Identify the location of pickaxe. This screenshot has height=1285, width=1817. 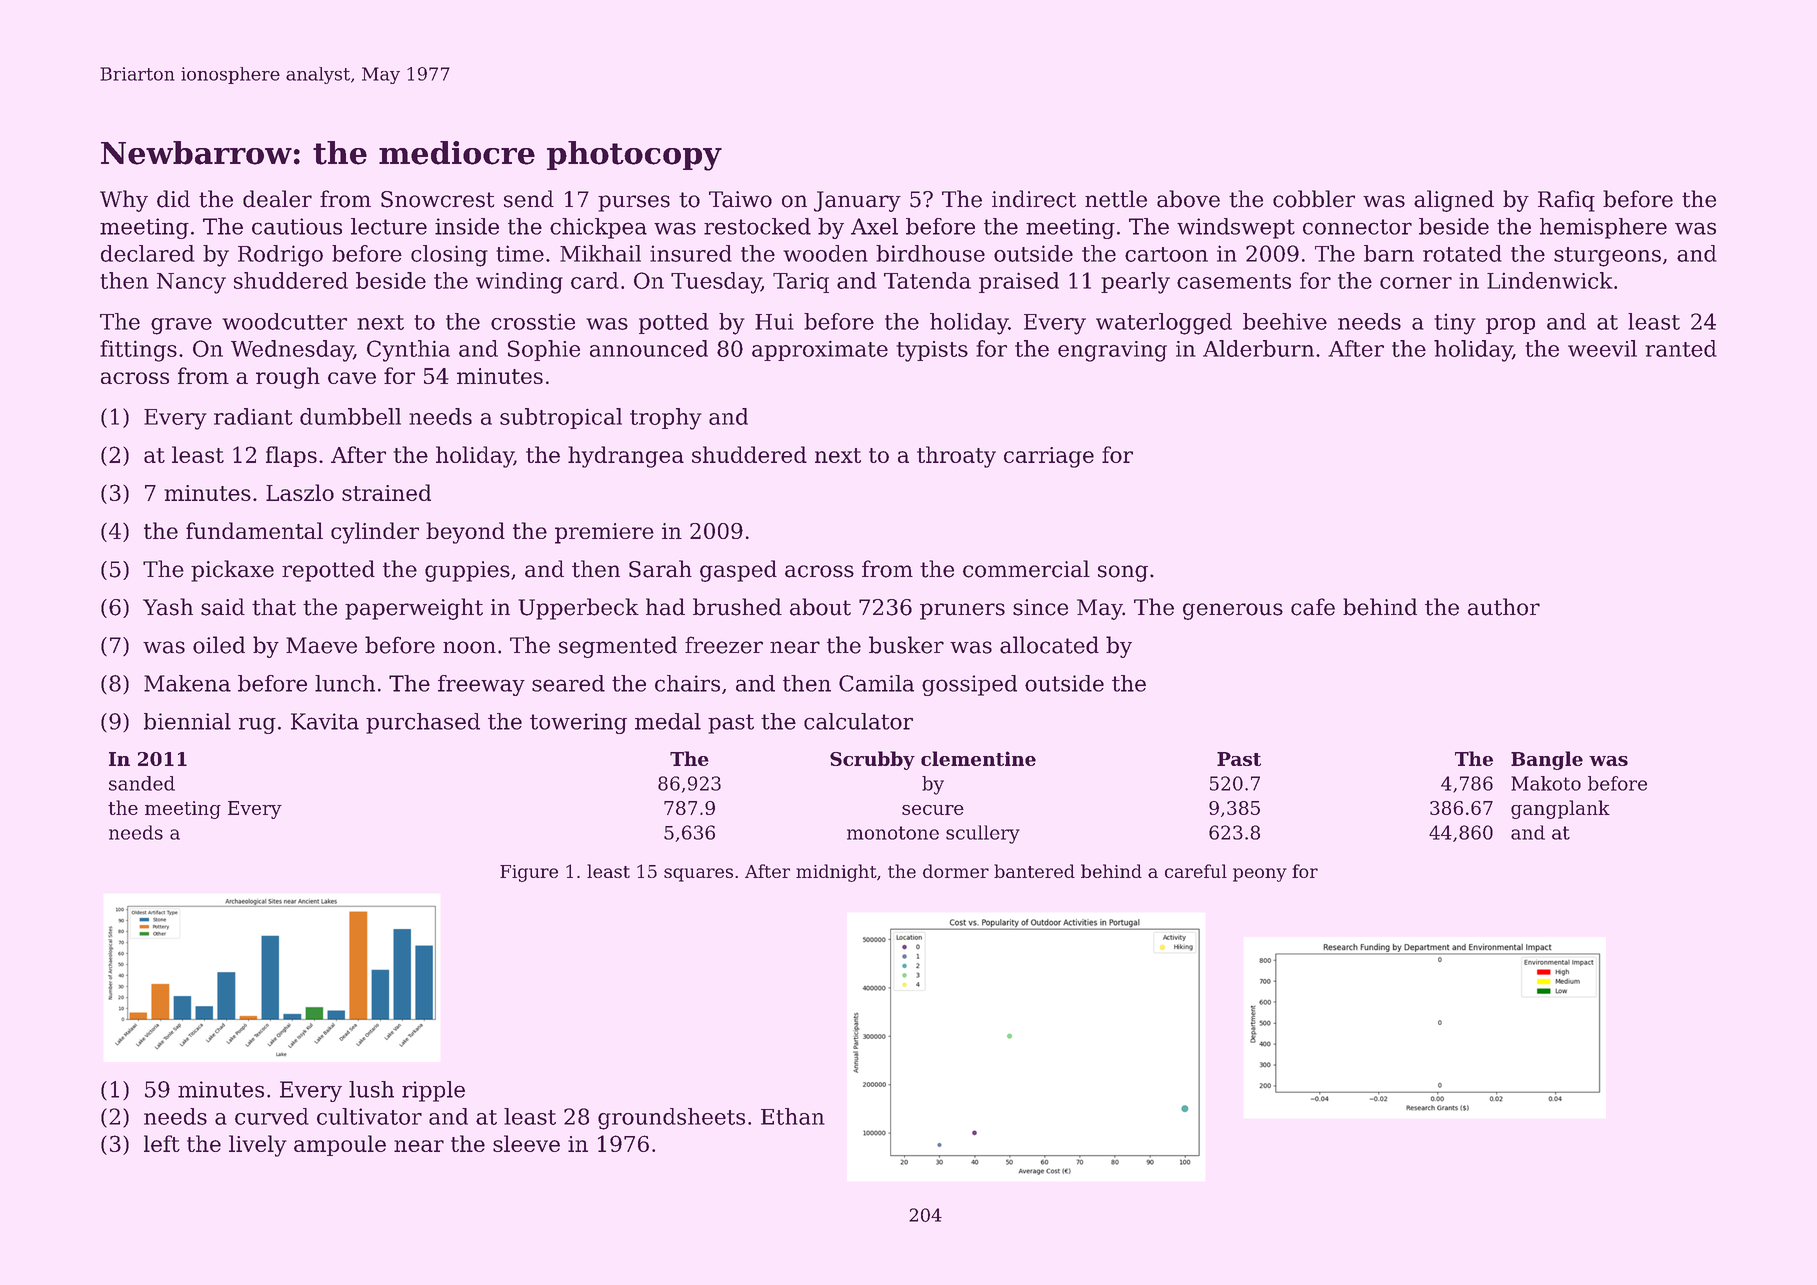
(232, 571).
